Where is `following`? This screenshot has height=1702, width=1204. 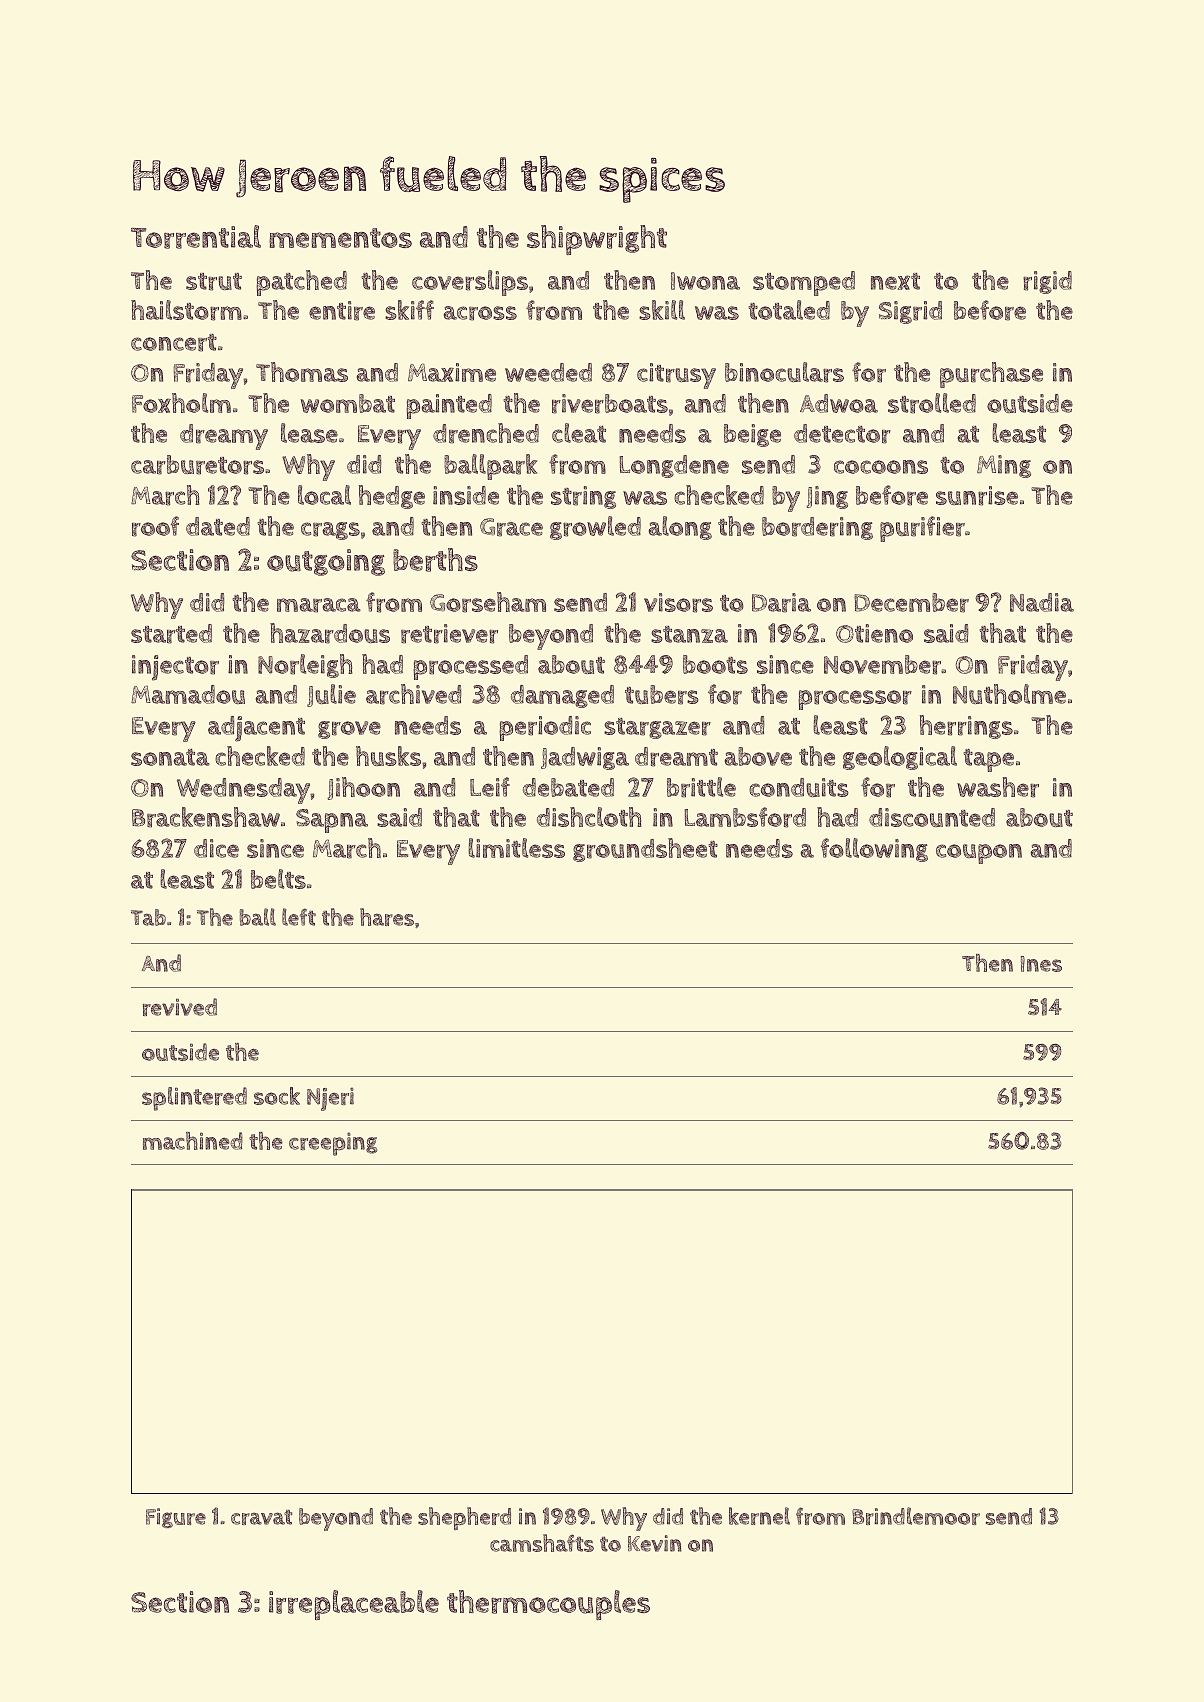
following is located at coordinates (874, 850).
